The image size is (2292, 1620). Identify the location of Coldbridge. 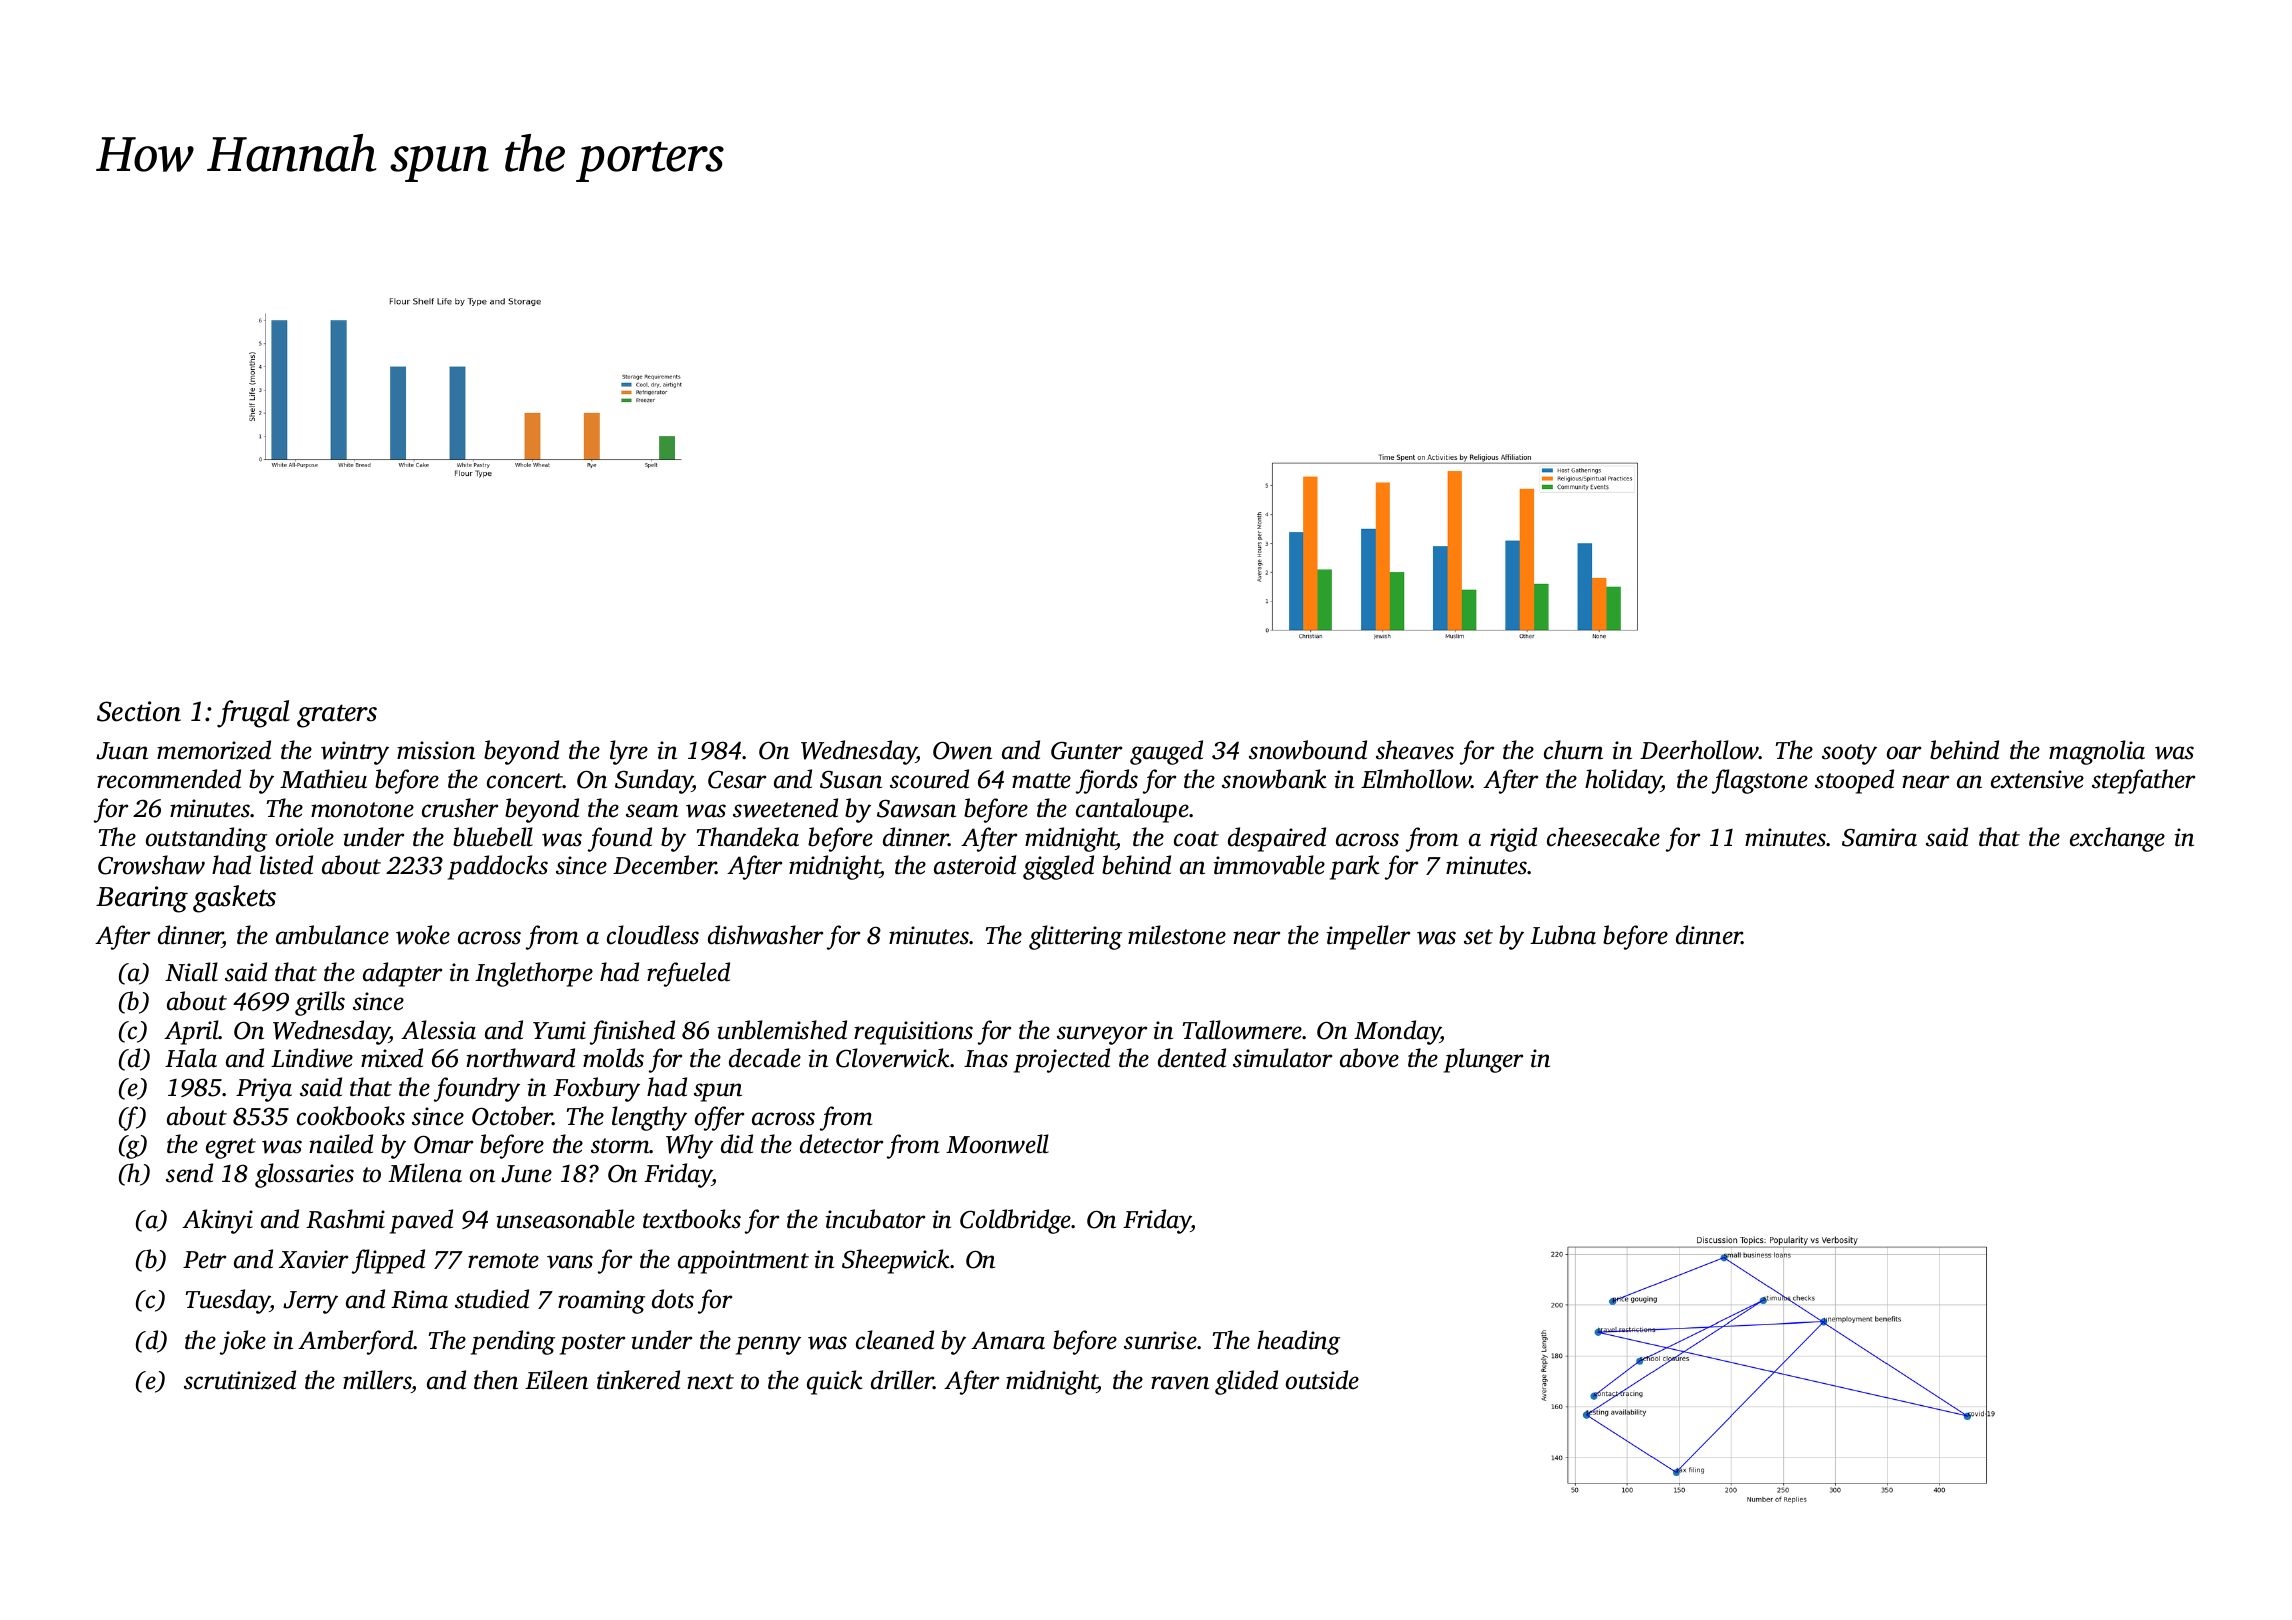
(1016, 1221).
